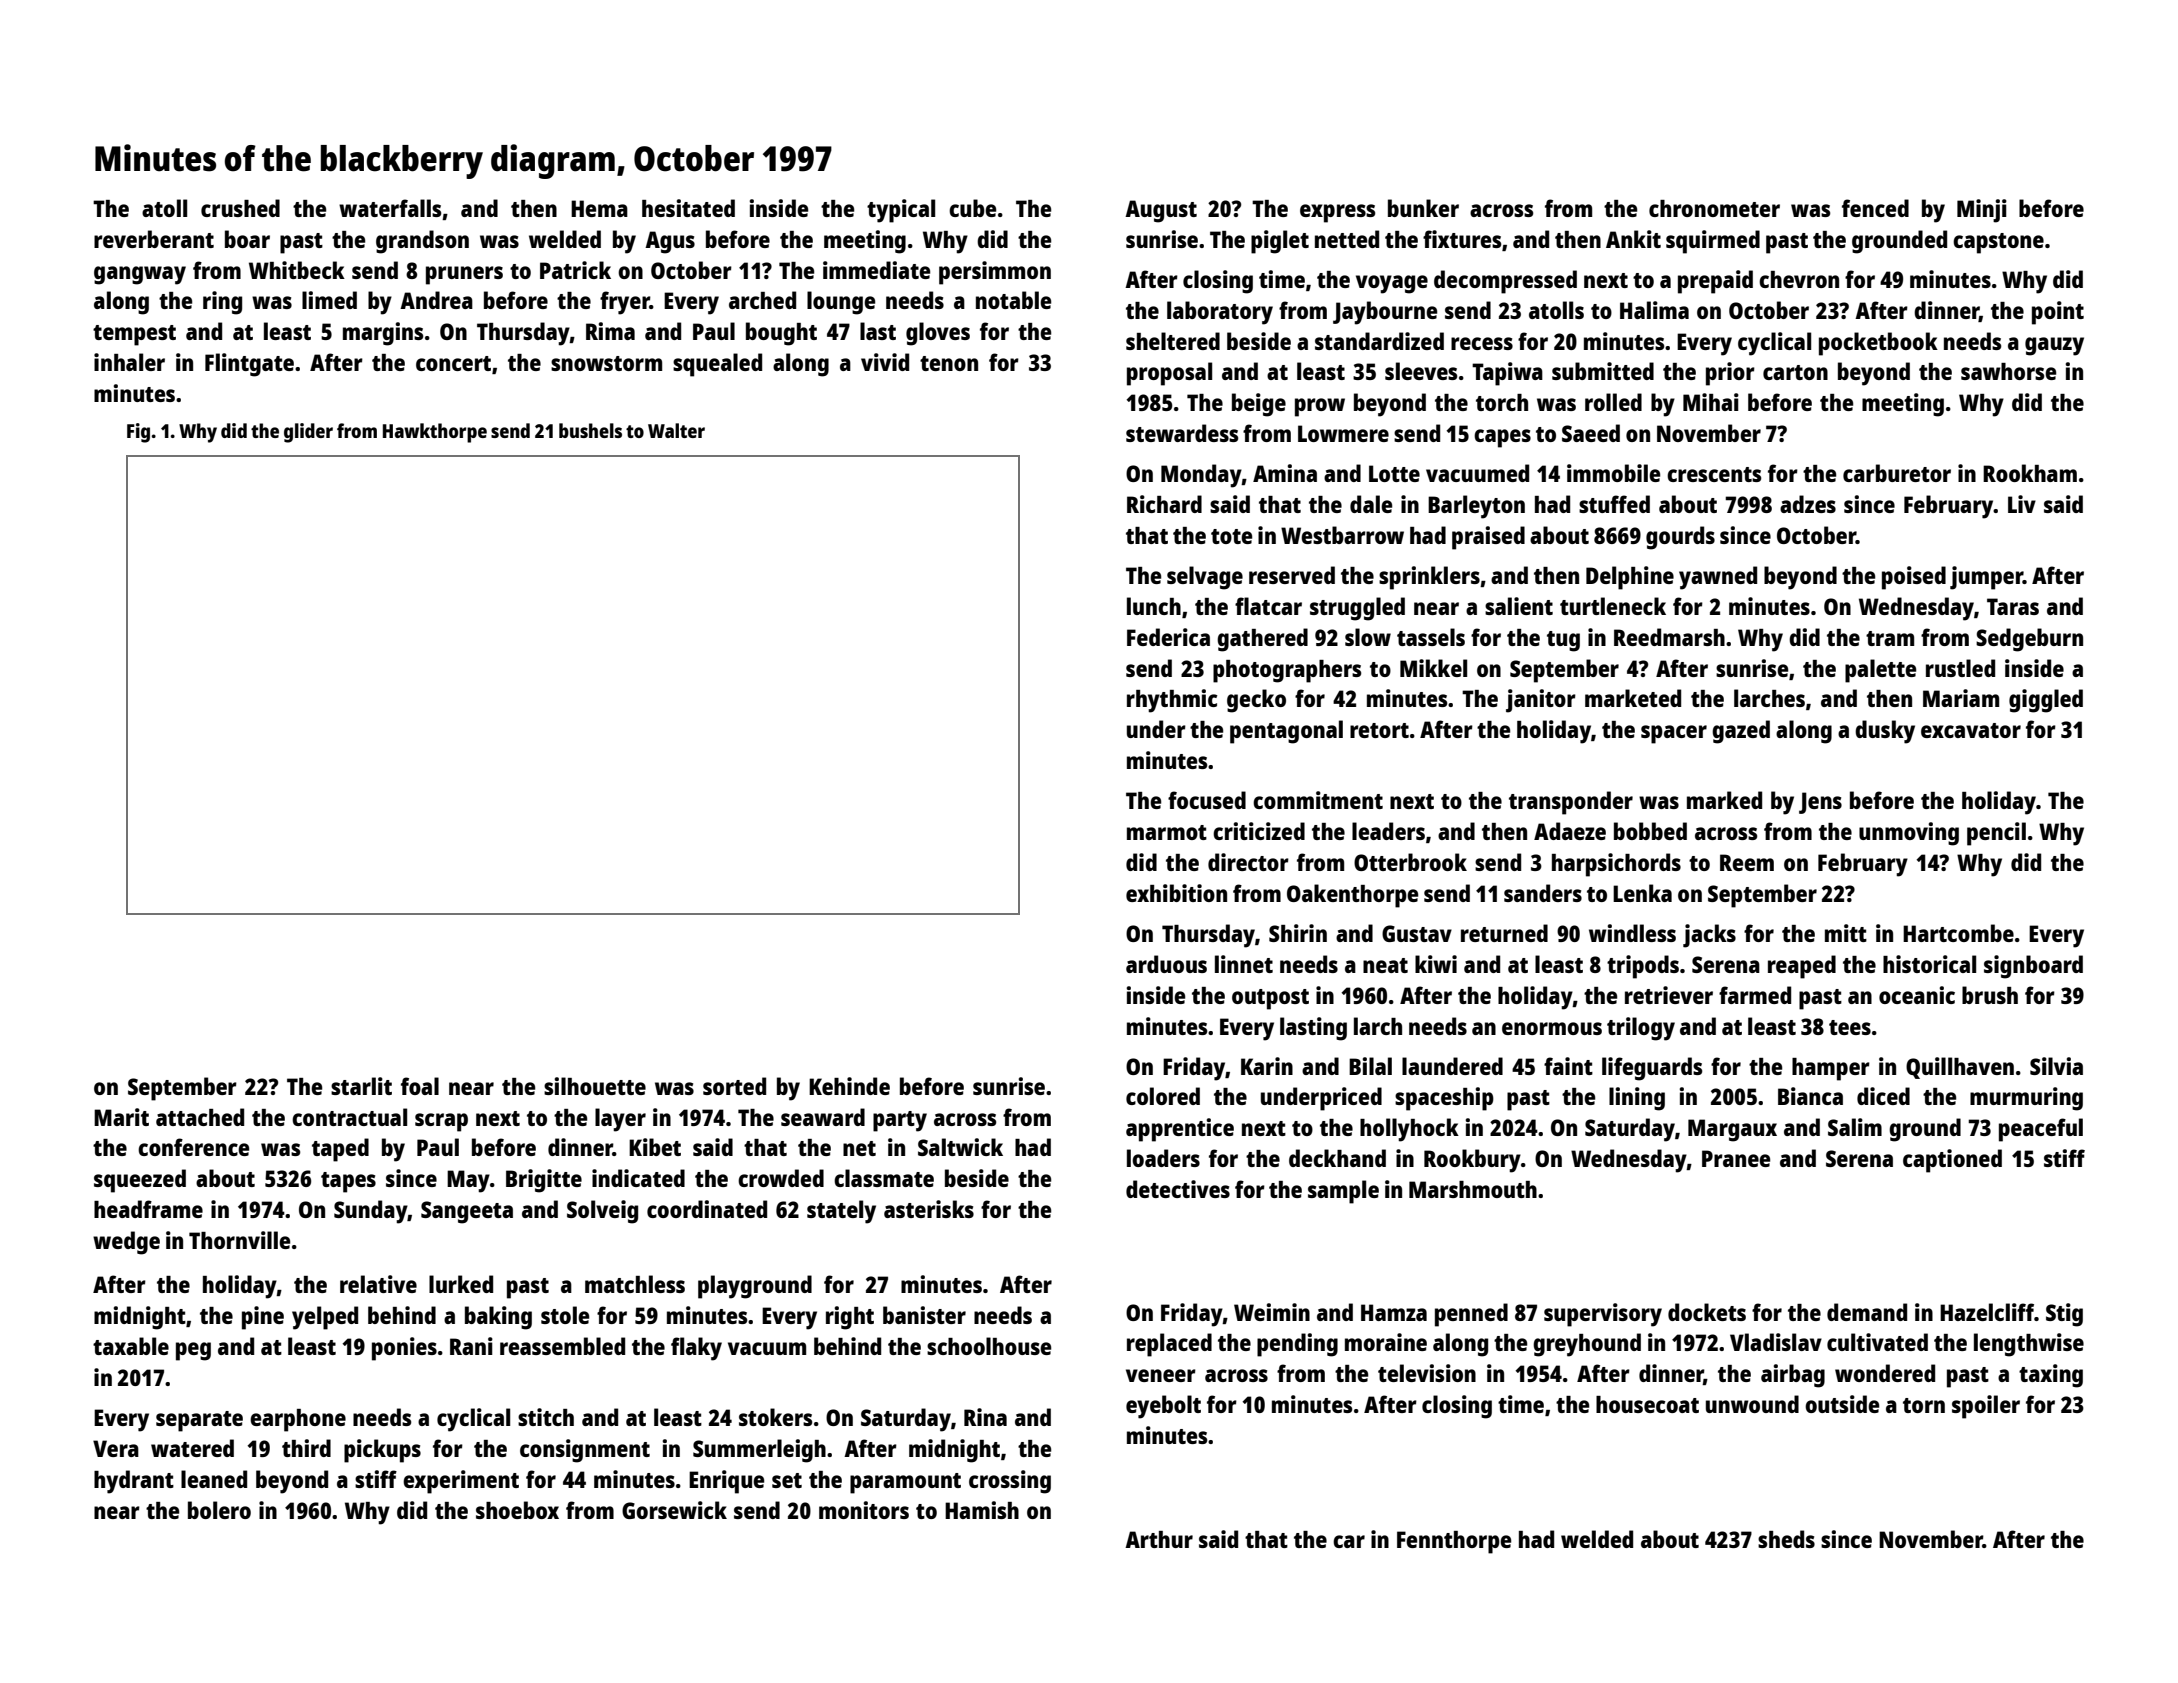 This document has width=2178, height=1683. I want to click on stitch, so click(546, 1417).
